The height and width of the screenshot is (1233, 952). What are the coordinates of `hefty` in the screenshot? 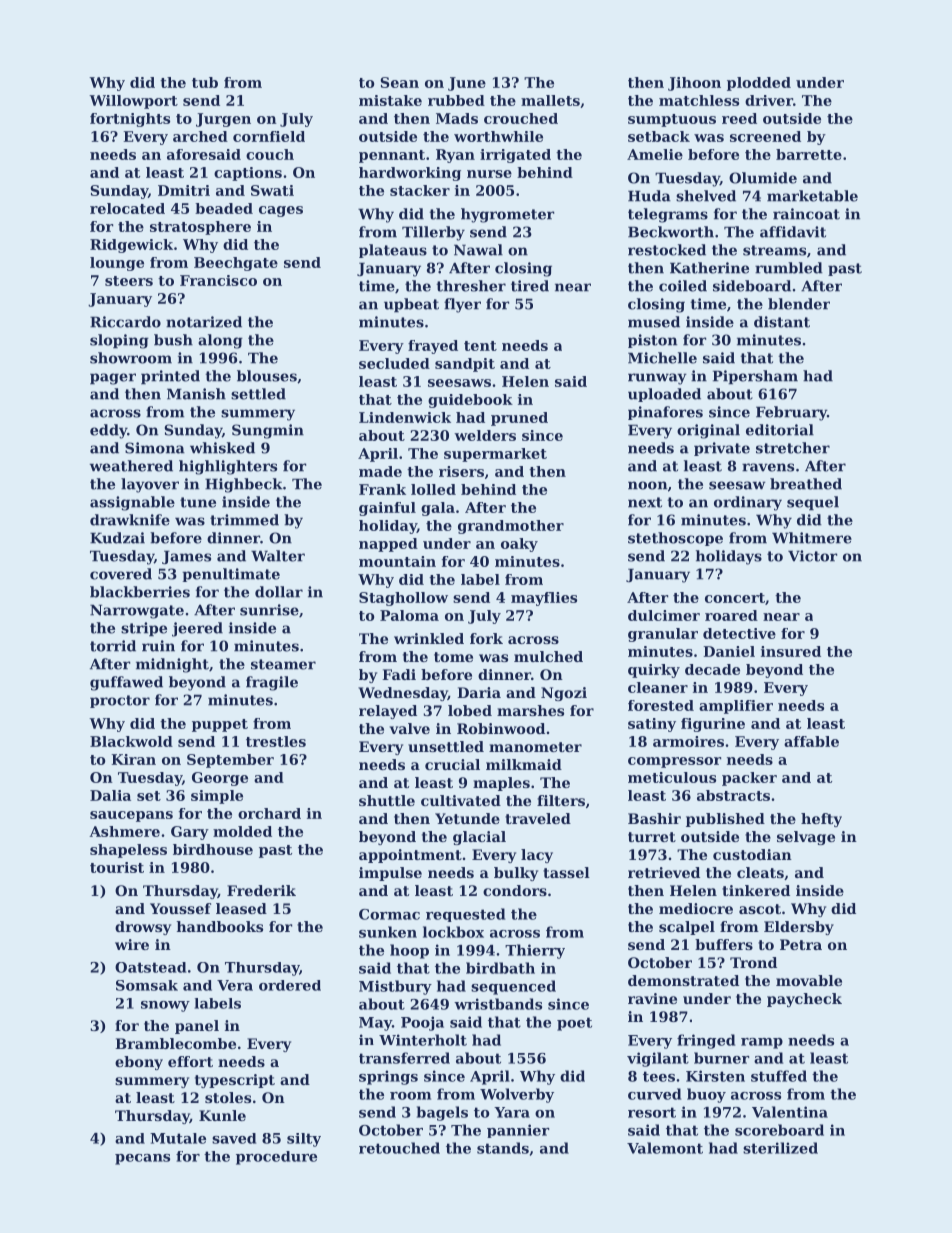 It's located at (821, 820).
